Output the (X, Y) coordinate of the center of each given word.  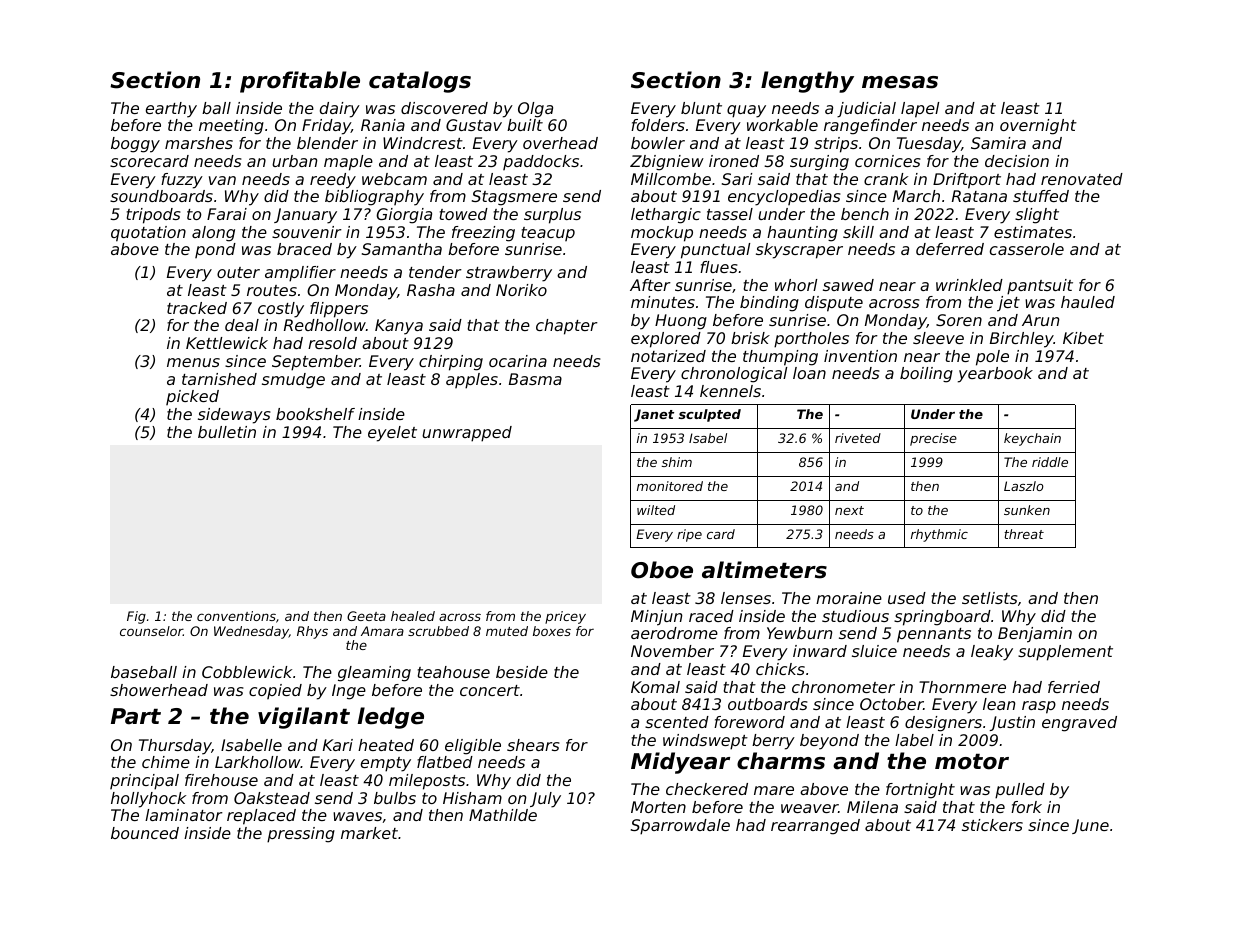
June (1090, 826)
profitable (300, 82)
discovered (444, 108)
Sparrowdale (680, 827)
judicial (866, 110)
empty (386, 764)
